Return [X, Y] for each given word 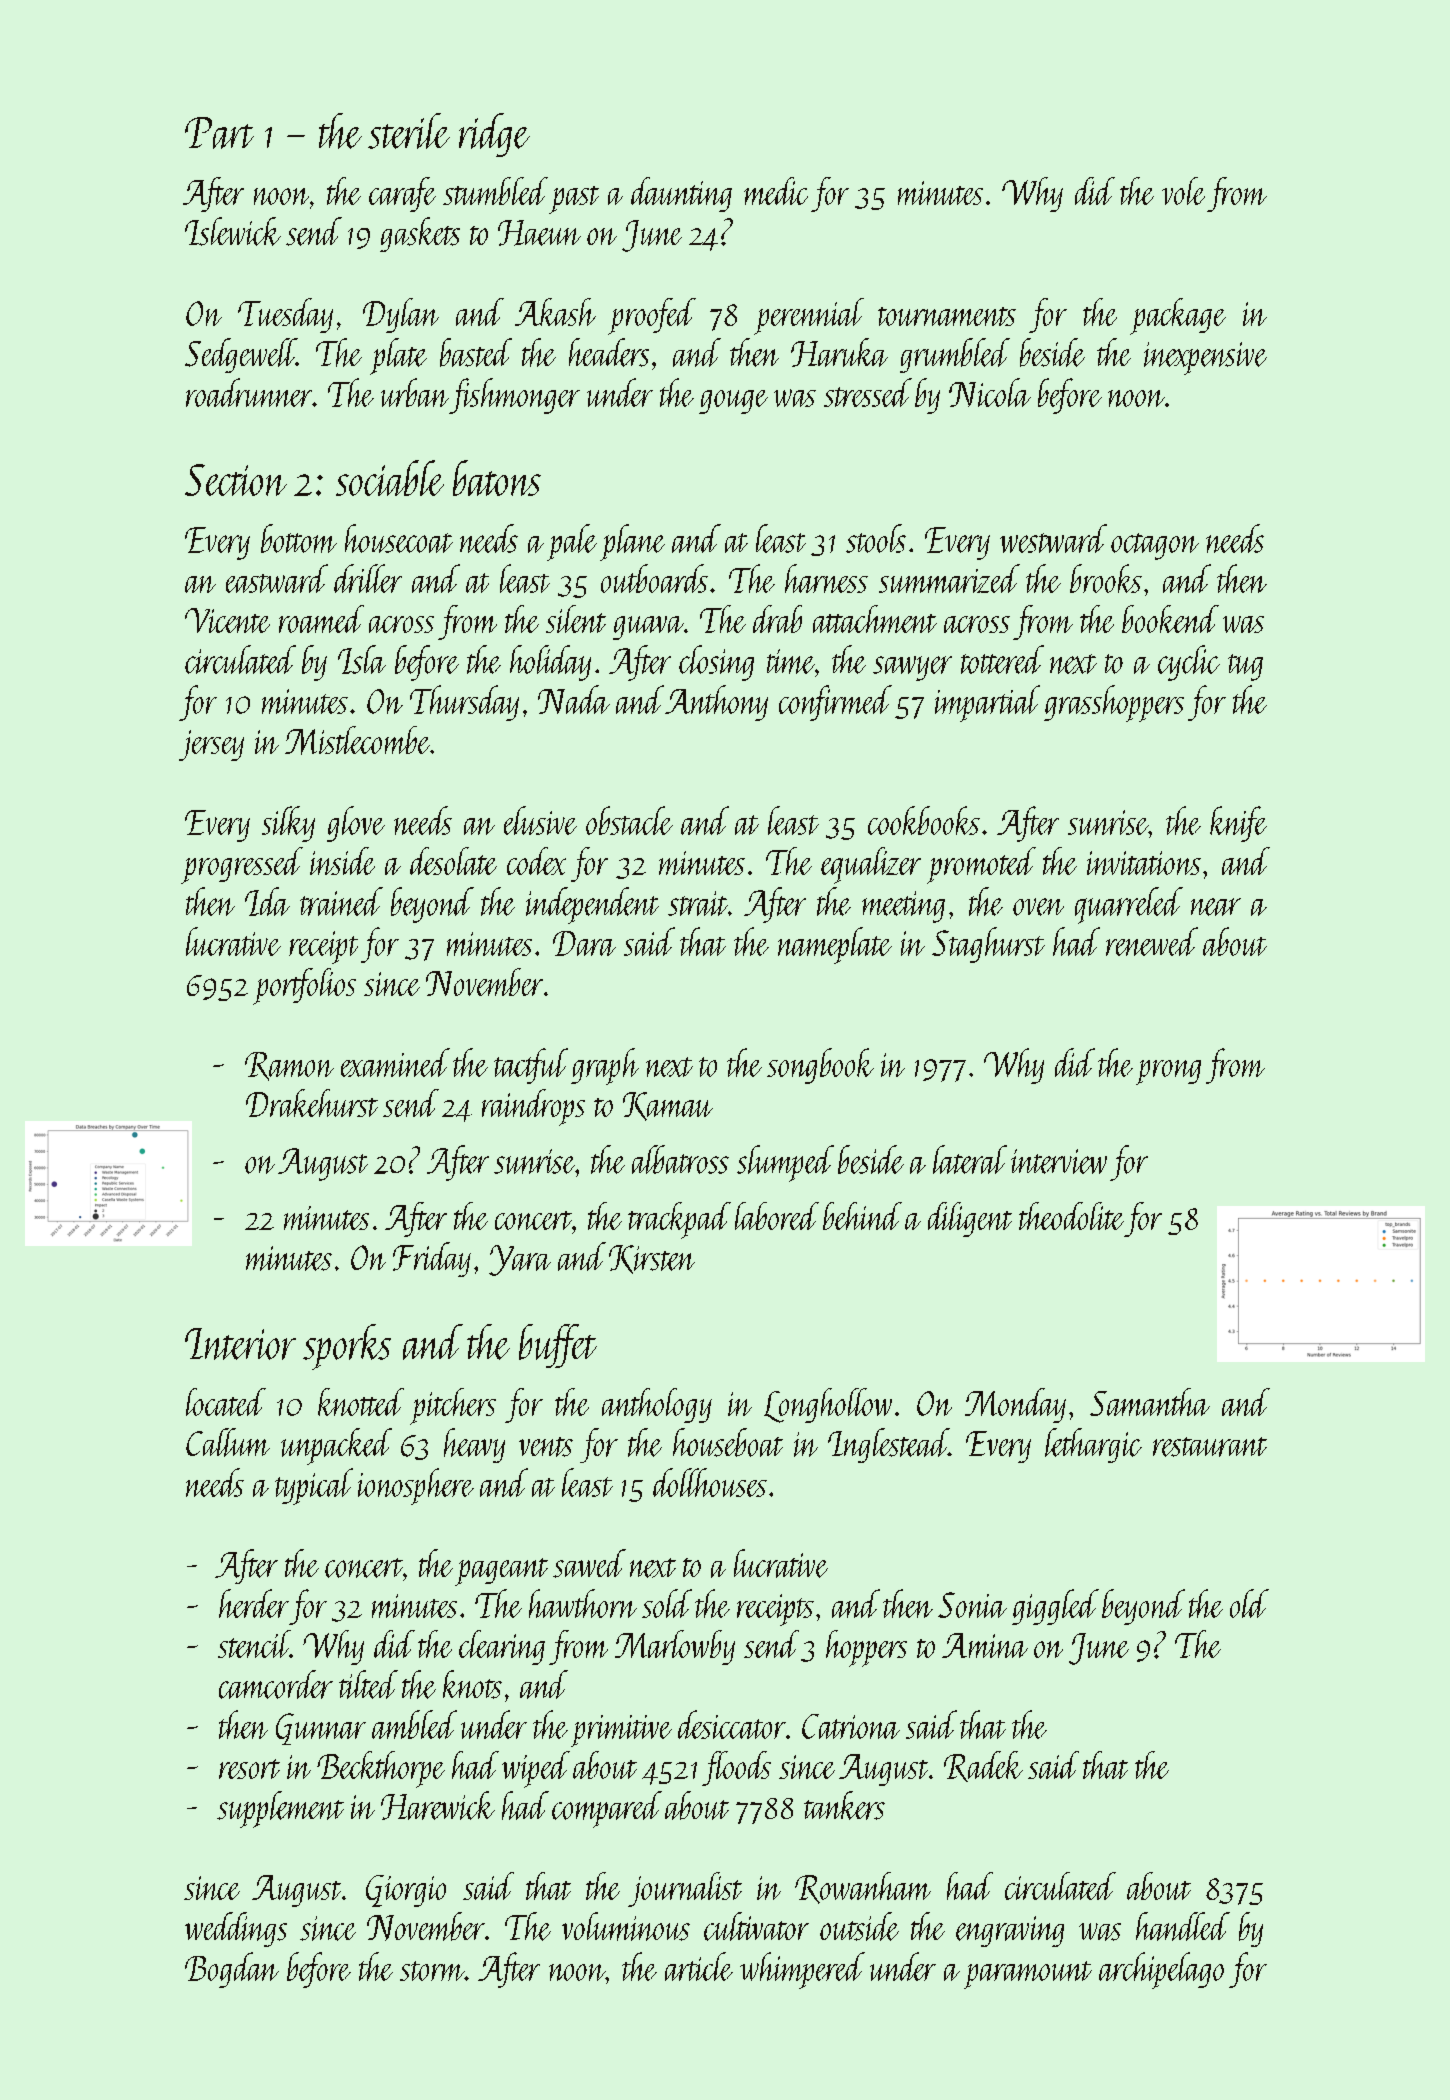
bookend [1170, 619]
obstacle [629, 820]
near [1216, 907]
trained [341, 901]
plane [632, 542]
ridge [494, 135]
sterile [409, 131]
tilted [368, 1684]
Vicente [227, 620]
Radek [983, 1766]
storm [432, 1971]
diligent [970, 1219]
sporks [347, 1347]
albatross [680, 1159]
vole [1183, 191]
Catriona [851, 1726]
